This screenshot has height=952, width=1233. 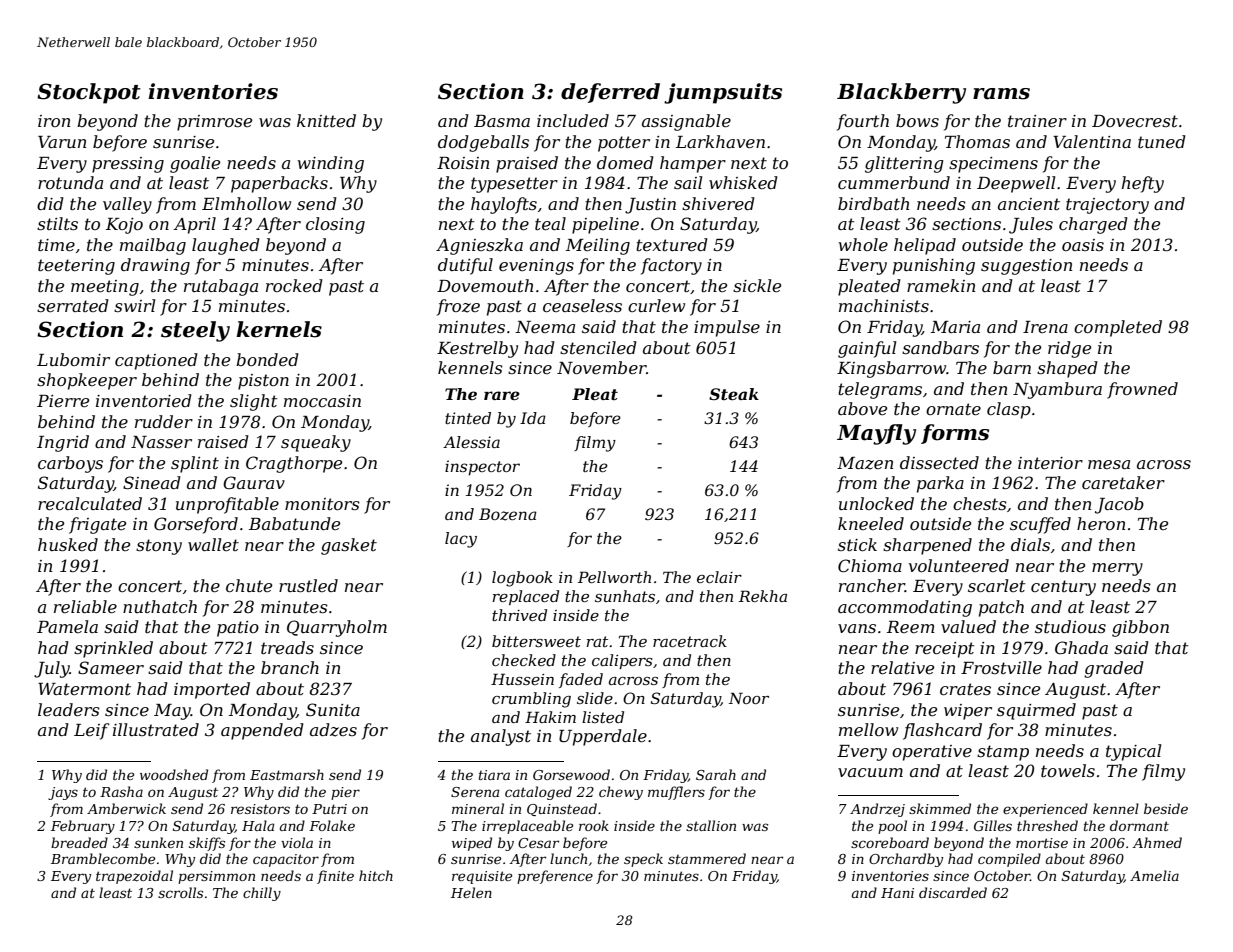 What do you see at coordinates (508, 514) in the screenshot?
I see `Bozena` at bounding box center [508, 514].
